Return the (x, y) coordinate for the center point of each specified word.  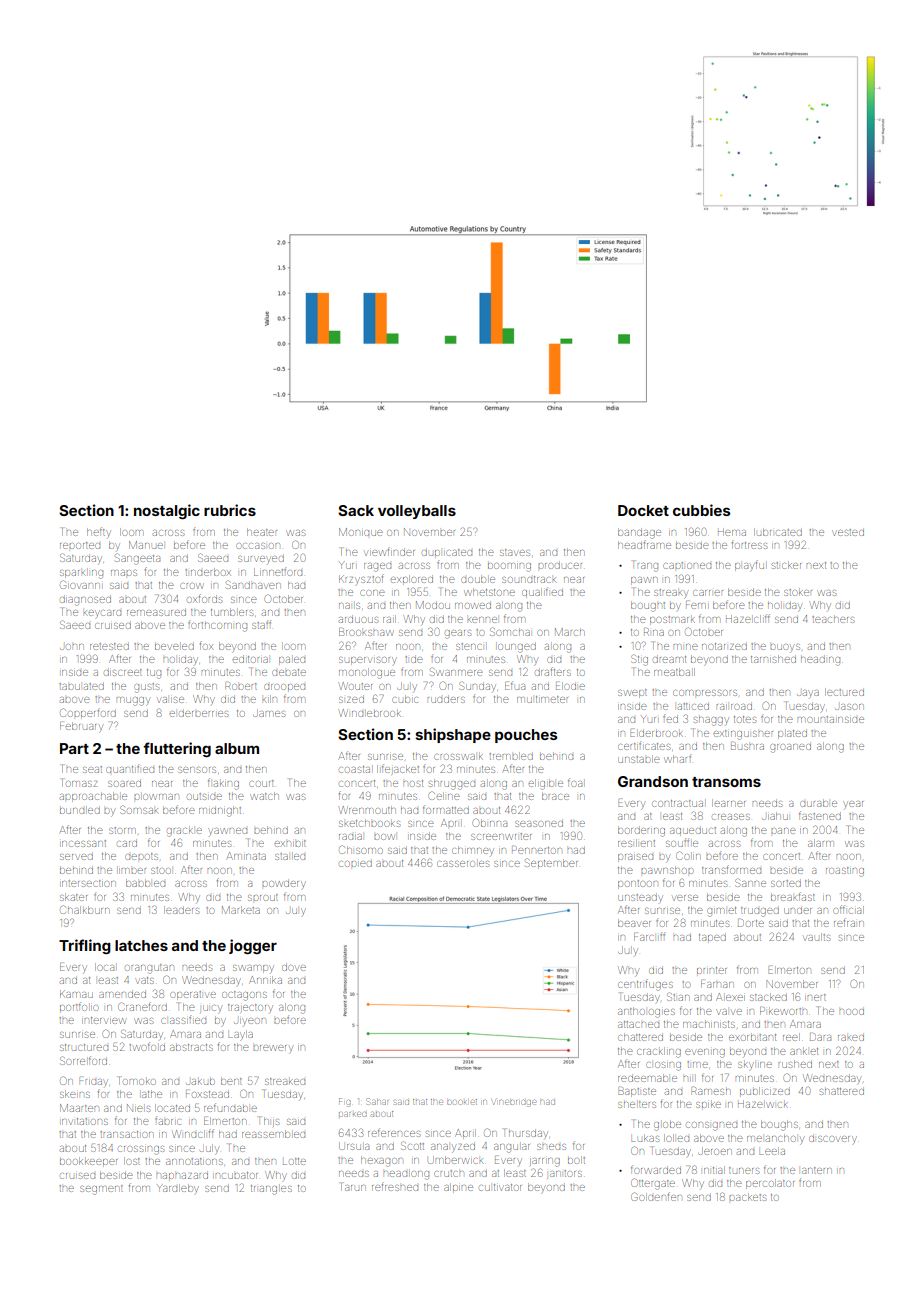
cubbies (701, 510)
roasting (845, 872)
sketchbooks (369, 823)
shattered (842, 1091)
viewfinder (390, 551)
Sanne (750, 882)
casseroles (463, 864)
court (261, 783)
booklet (462, 1102)
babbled (145, 883)
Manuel (146, 545)
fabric (168, 1121)
